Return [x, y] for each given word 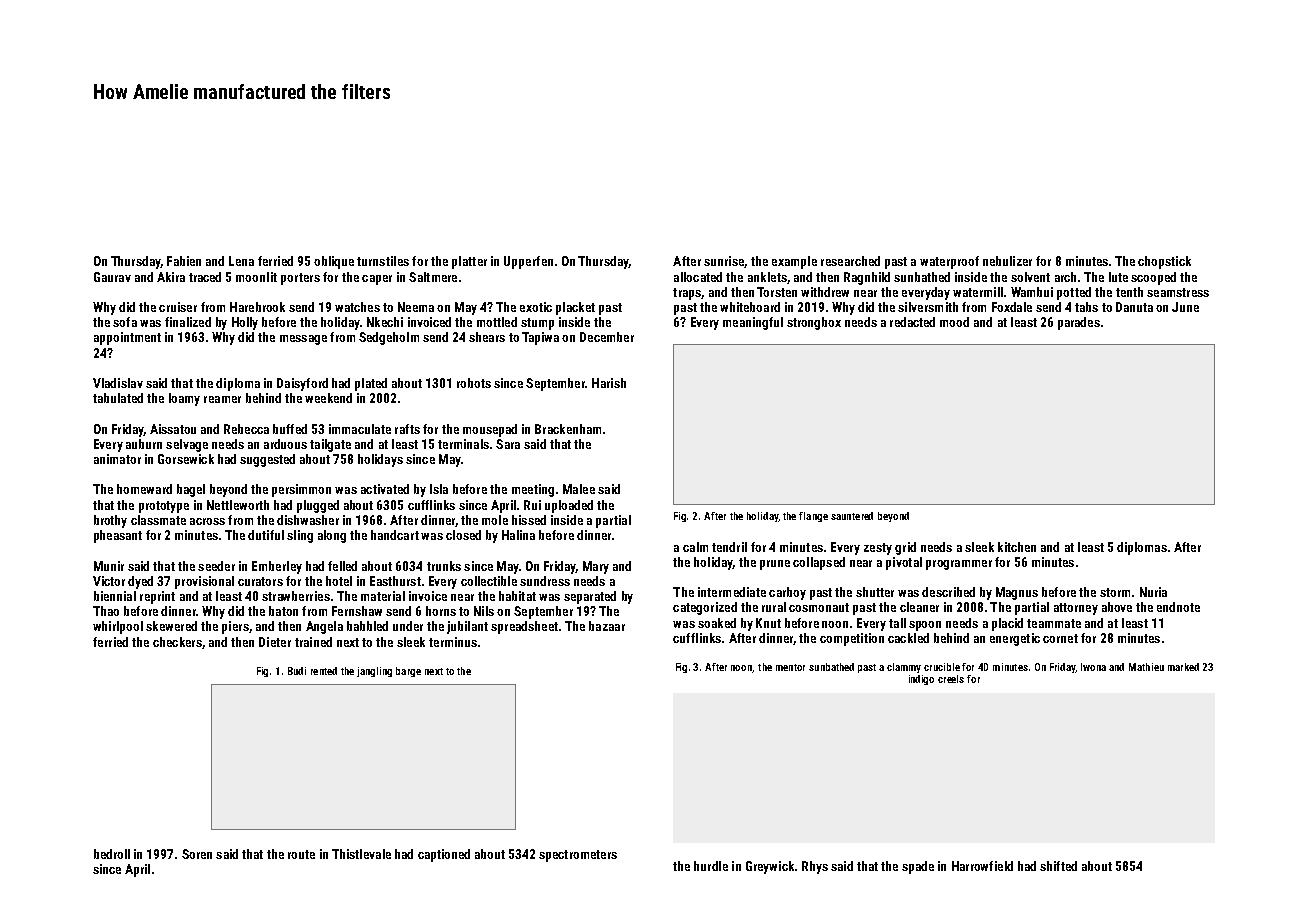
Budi [297, 671]
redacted [912, 322]
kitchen [1017, 547]
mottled [497, 322]
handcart [395, 535]
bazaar [607, 626]
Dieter [275, 642]
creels [951, 679]
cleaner [919, 607]
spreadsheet [524, 627]
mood [954, 322]
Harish [609, 383]
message [303, 340]
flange [813, 517]
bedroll [112, 854]
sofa [125, 322]
